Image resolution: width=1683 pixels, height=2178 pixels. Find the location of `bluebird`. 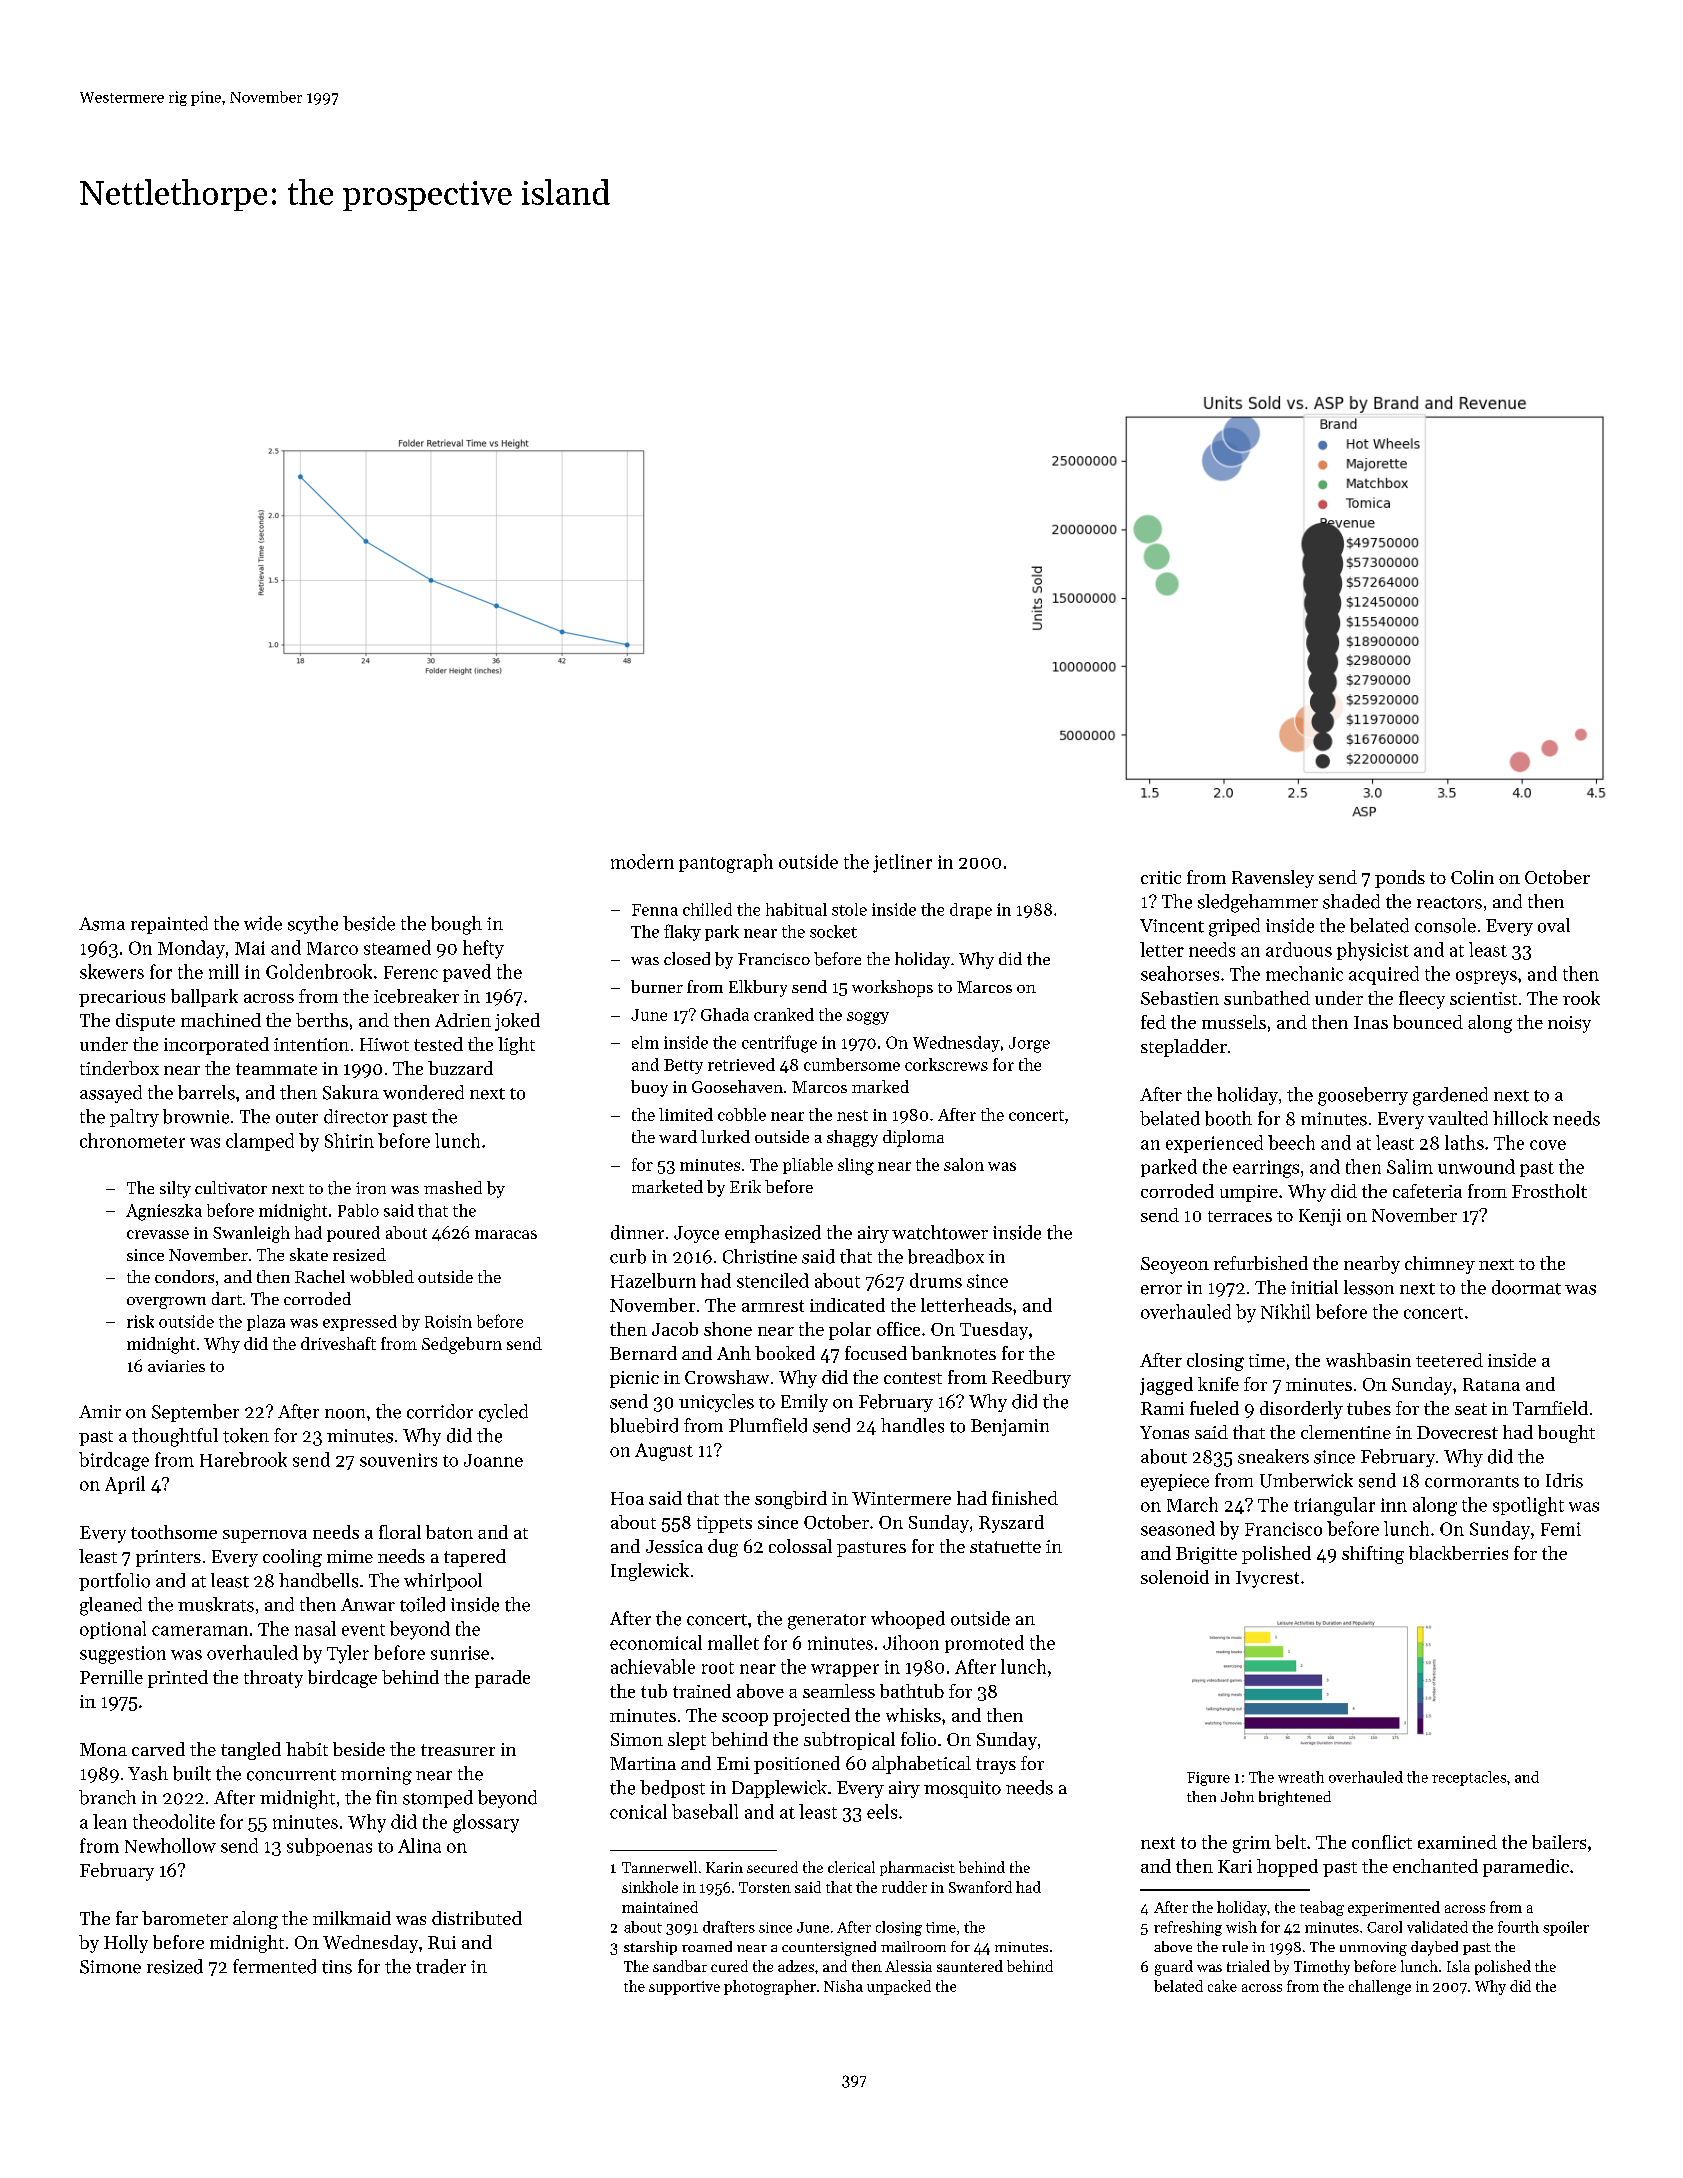

bluebird is located at coordinates (644, 1425).
